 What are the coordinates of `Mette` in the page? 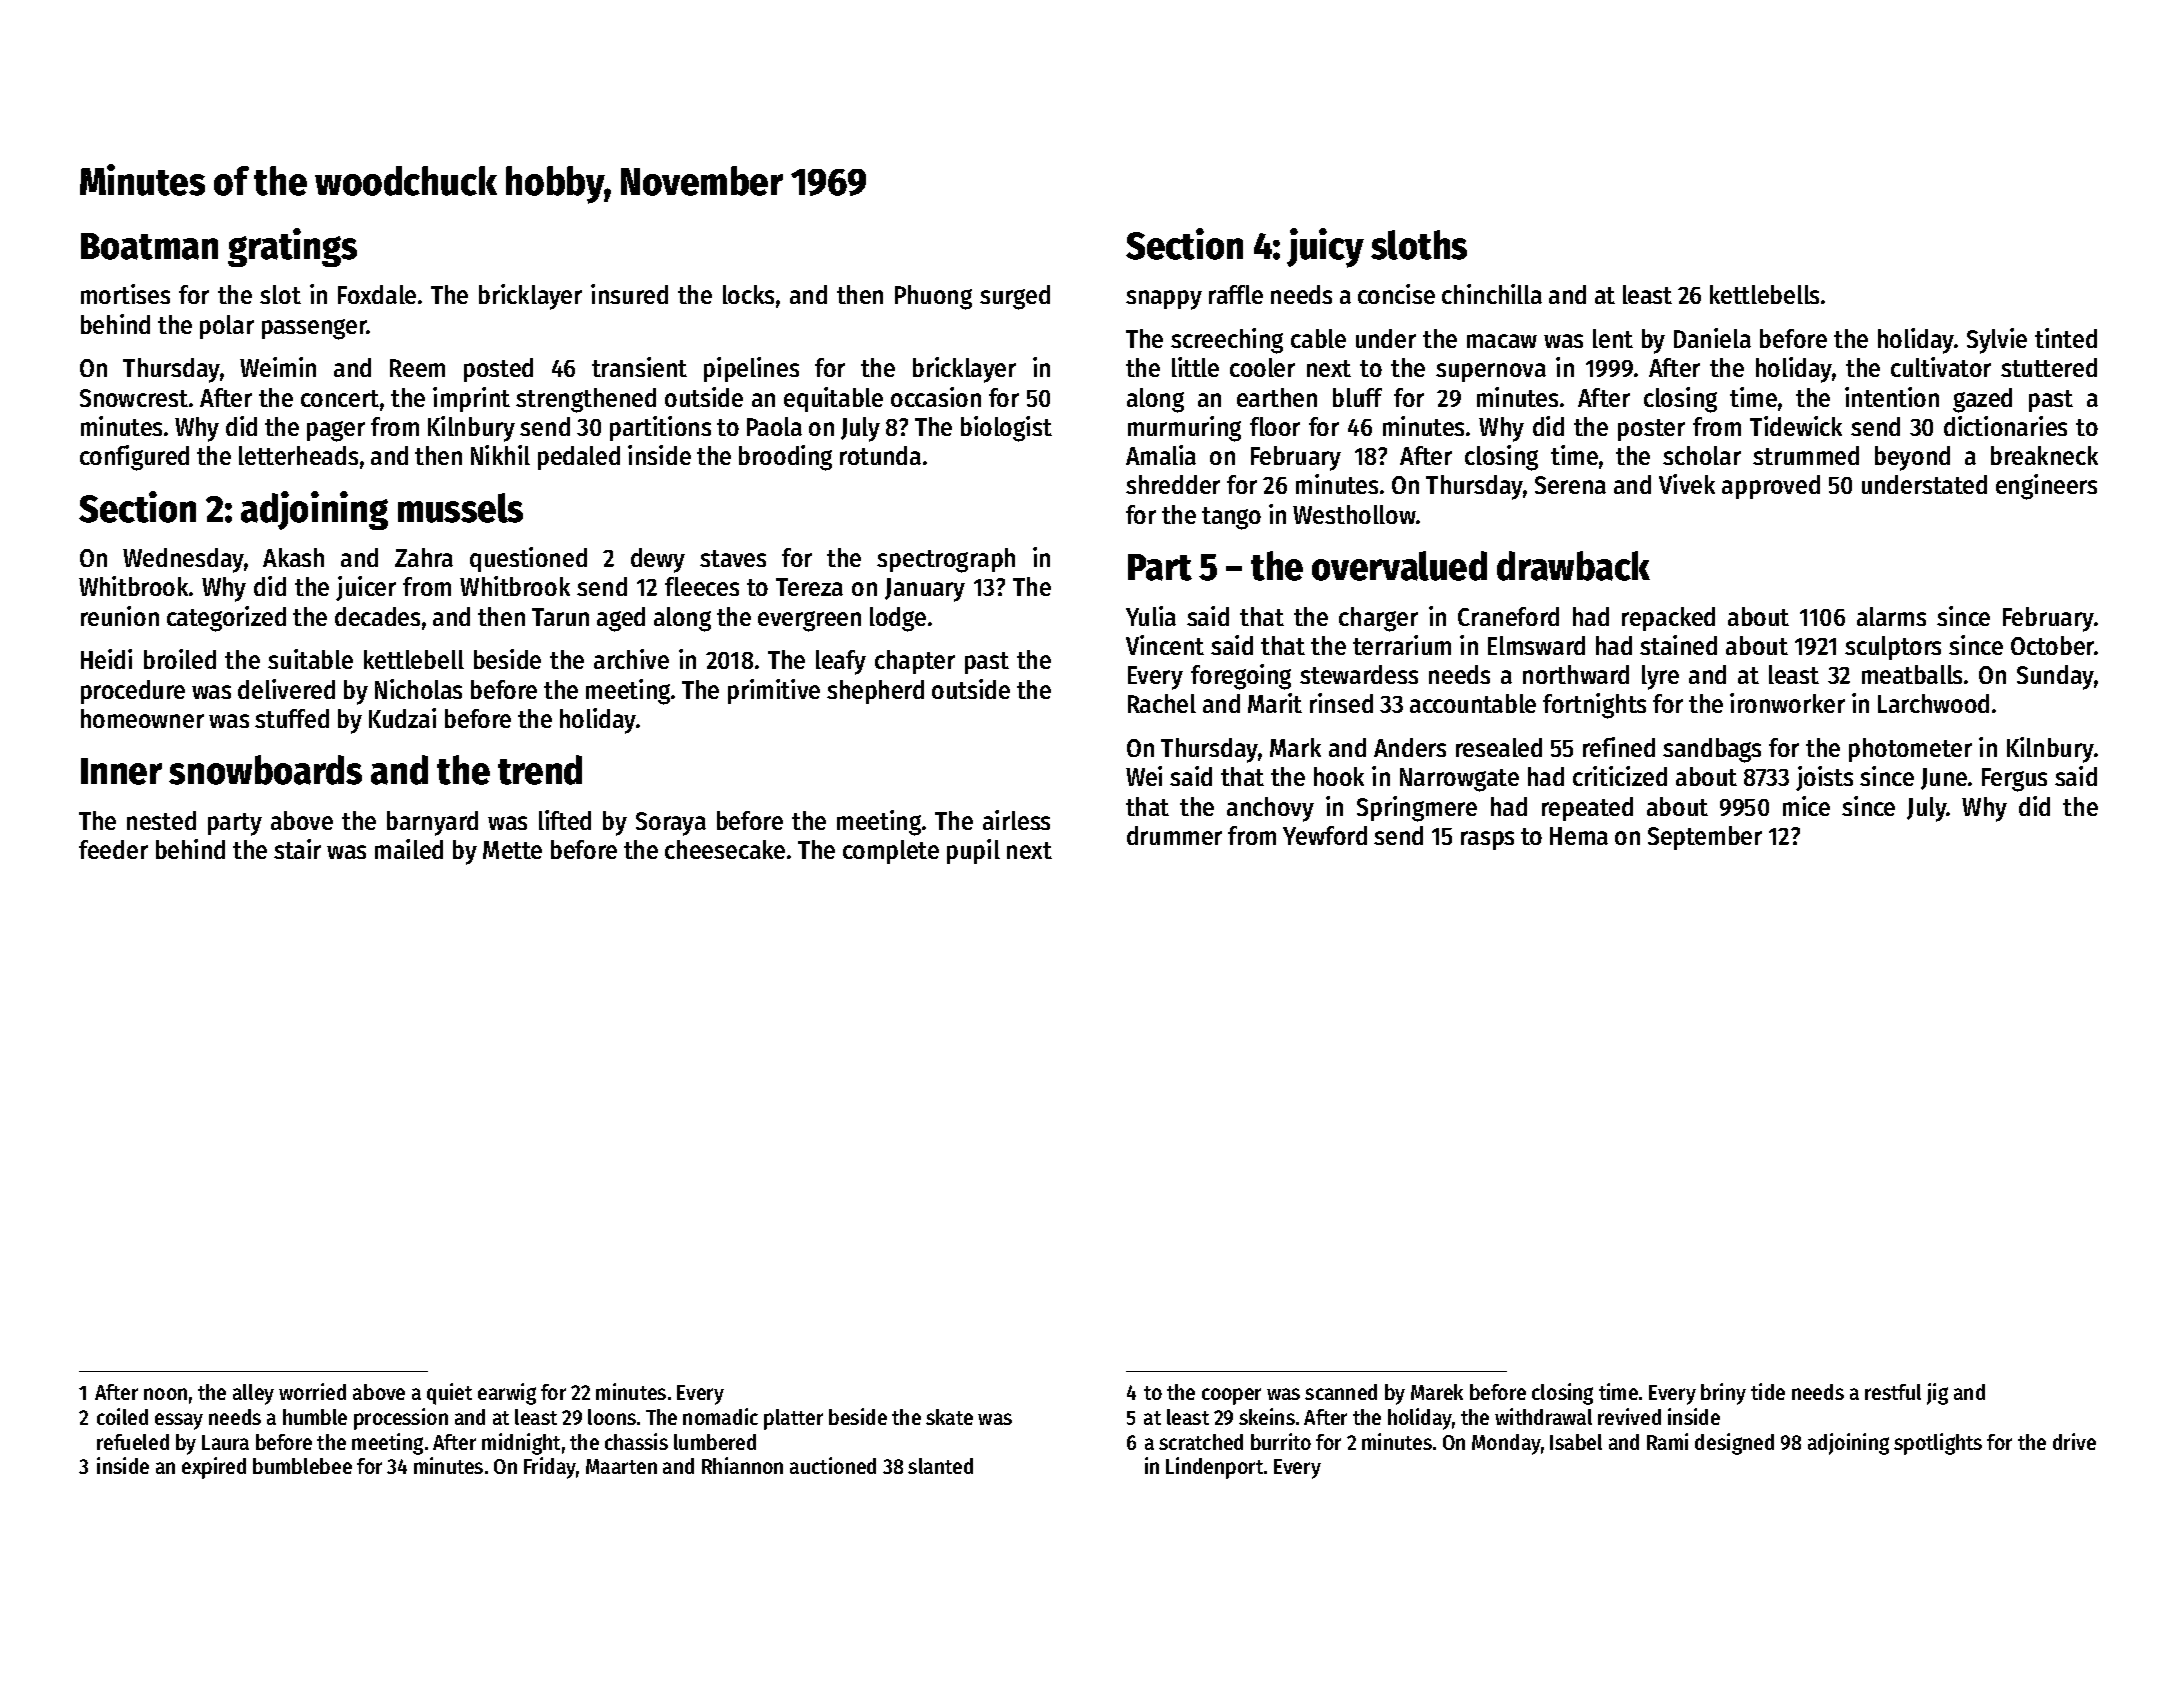 It's located at (512, 850).
